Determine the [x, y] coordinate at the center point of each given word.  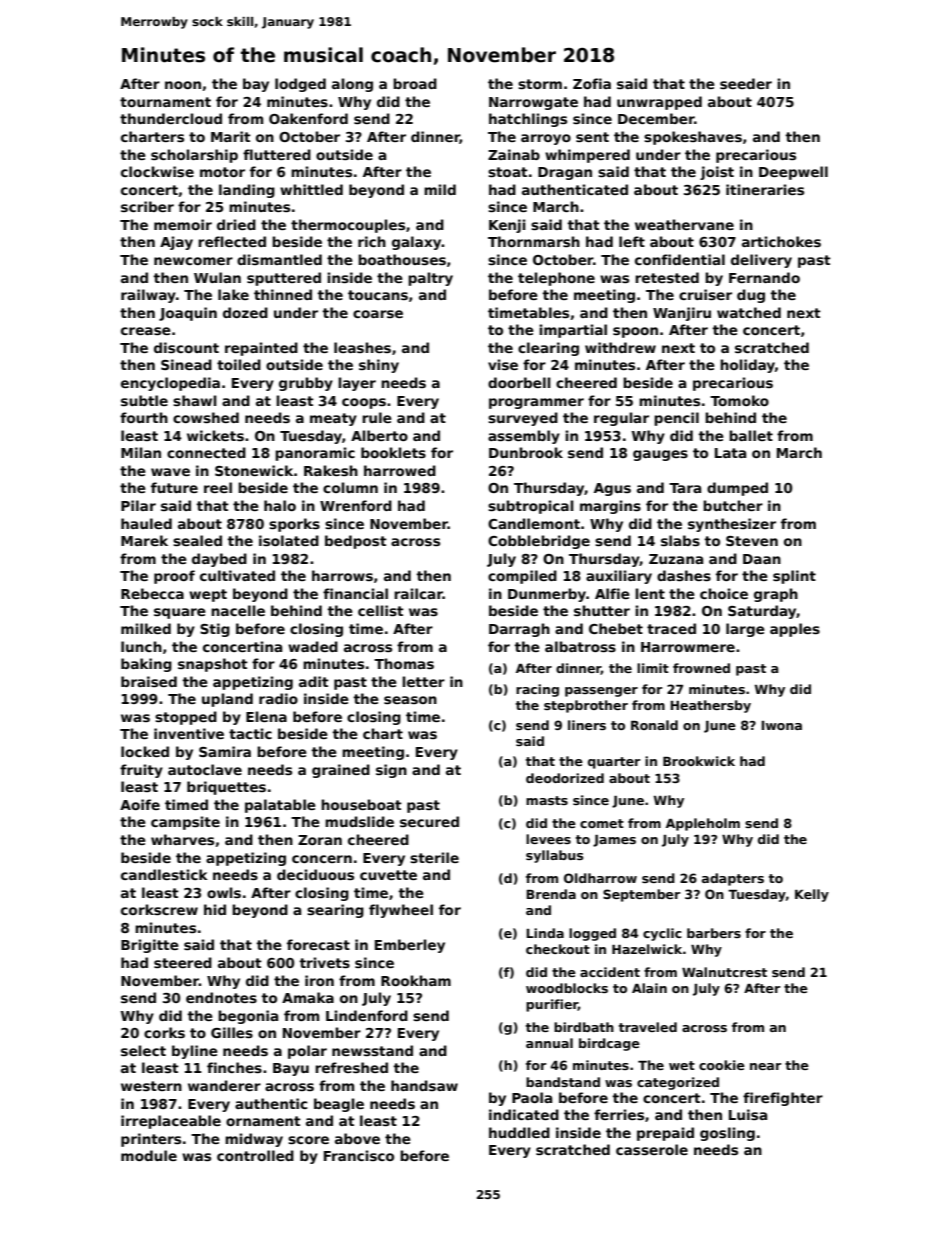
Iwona [781, 725]
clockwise [157, 171]
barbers [714, 933]
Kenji [507, 226]
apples [795, 630]
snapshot [213, 665]
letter [423, 681]
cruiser [705, 294]
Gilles [232, 1032]
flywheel [401, 911]
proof [174, 577]
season [410, 700]
